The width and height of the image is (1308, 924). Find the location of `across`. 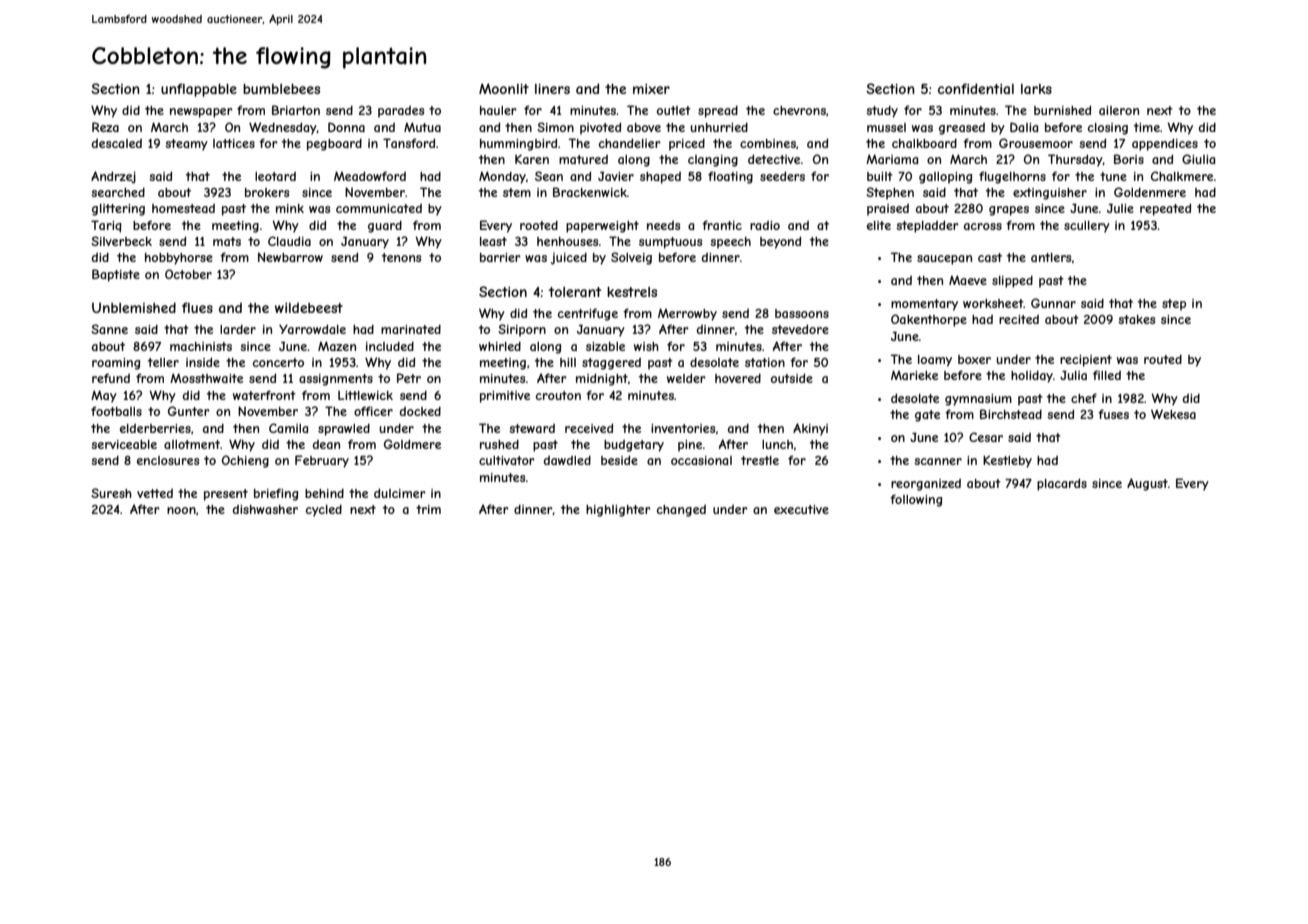

across is located at coordinates (983, 226).
